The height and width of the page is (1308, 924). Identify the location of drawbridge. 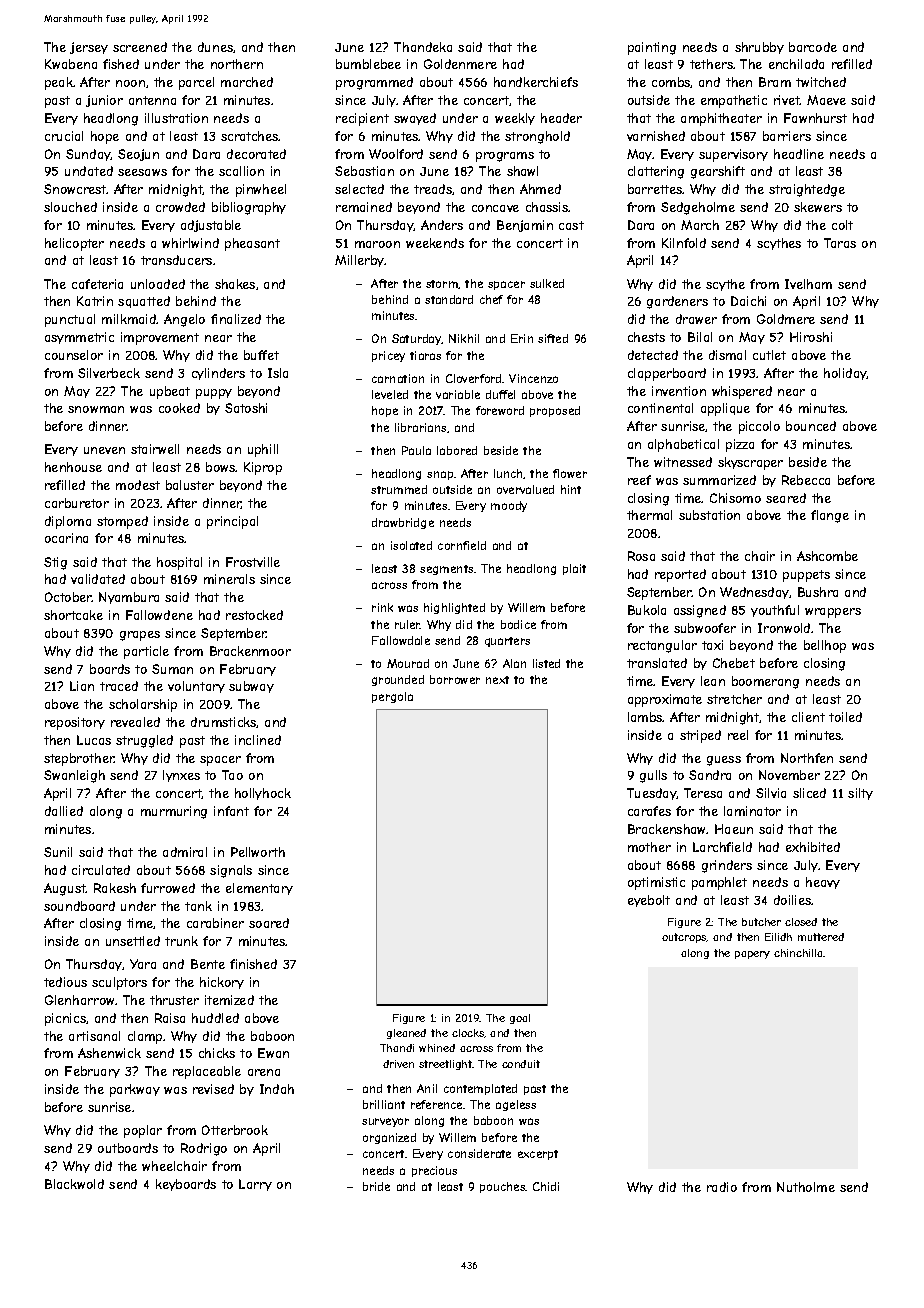
(403, 523).
